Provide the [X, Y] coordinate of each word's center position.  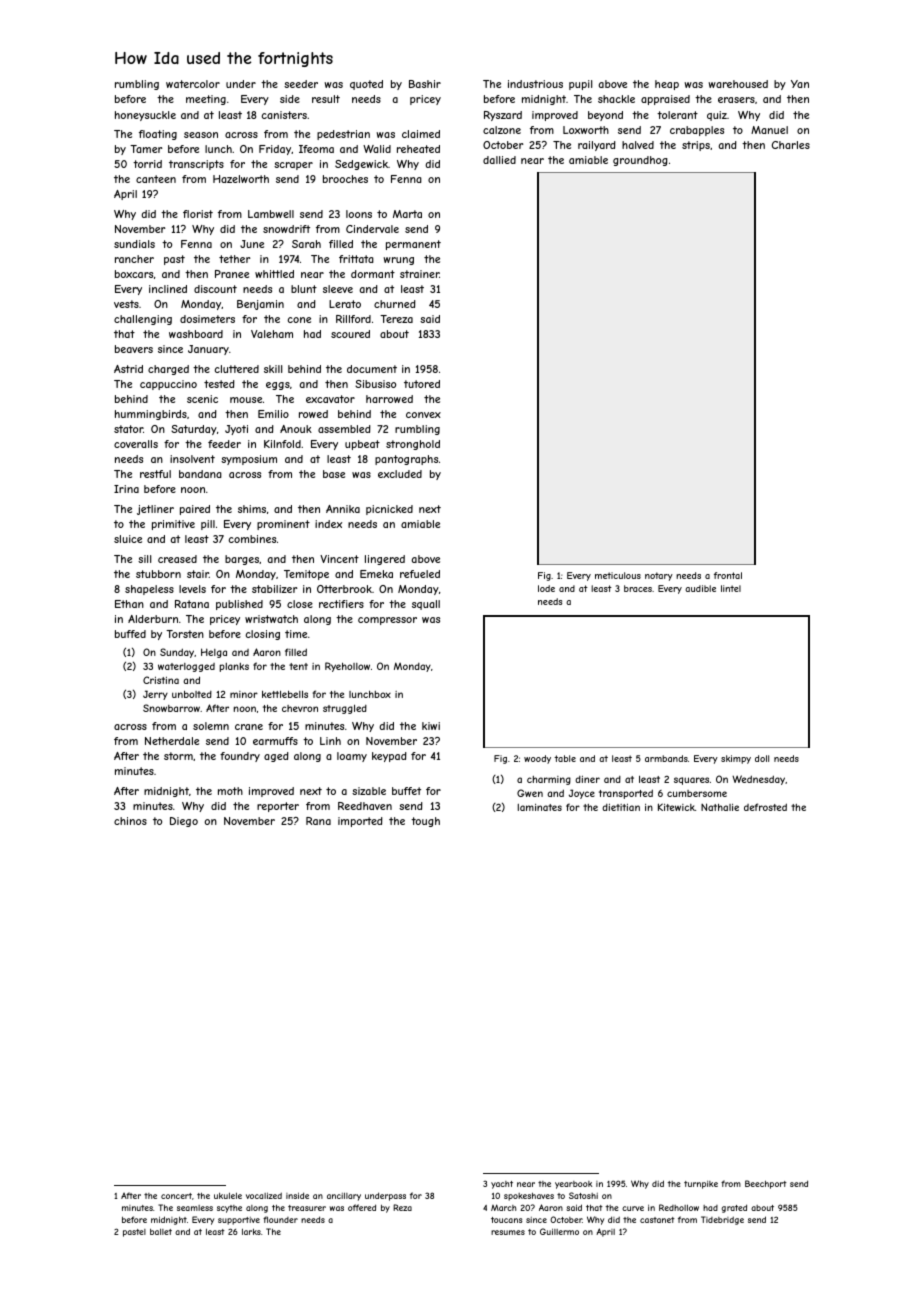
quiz [717, 116]
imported [360, 822]
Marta [407, 214]
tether [234, 259]
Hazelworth [241, 179]
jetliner [155, 510]
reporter [278, 807]
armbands [666, 758]
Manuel [769, 130]
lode [546, 588]
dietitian [621, 807]
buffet [406, 791]
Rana [318, 821]
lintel [731, 588]
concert [176, 1196]
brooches [345, 179]
